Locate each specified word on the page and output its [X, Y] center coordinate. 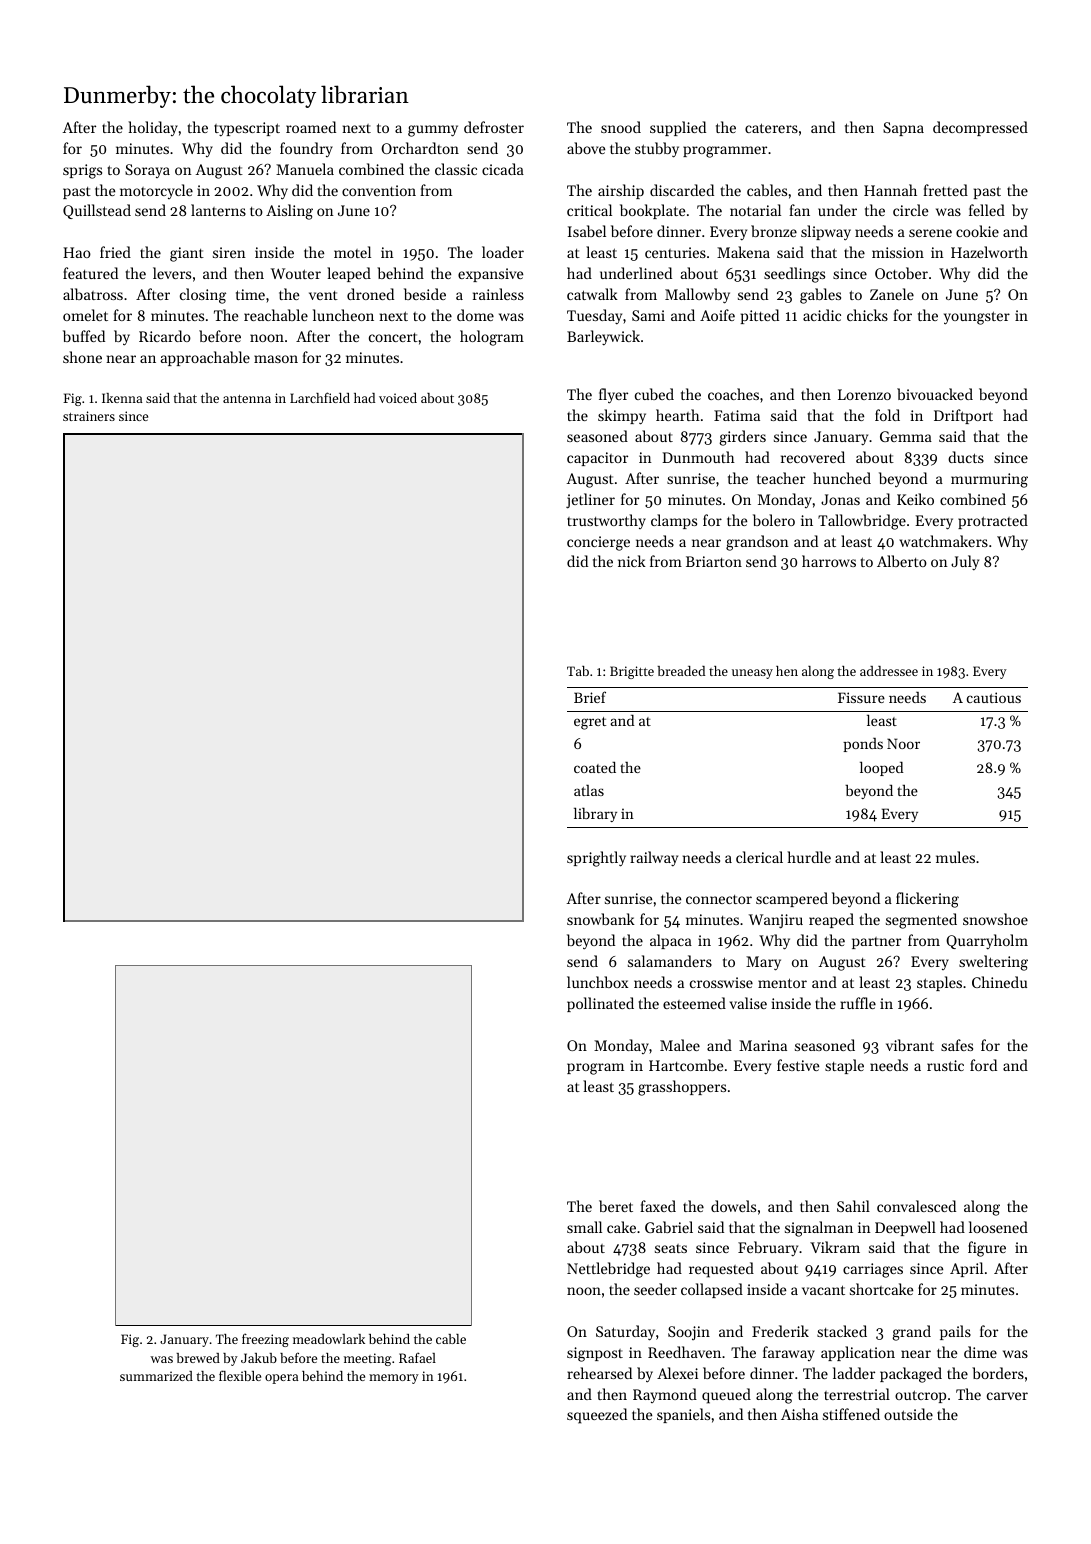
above [586, 148]
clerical [759, 857]
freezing [265, 1340]
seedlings [794, 275]
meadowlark [329, 1339]
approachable [205, 358]
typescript [247, 129]
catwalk [592, 294]
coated [595, 767]
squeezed [597, 1416]
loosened [998, 1227]
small [584, 1227]
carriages [873, 1270]
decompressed [980, 128]
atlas [589, 790]
